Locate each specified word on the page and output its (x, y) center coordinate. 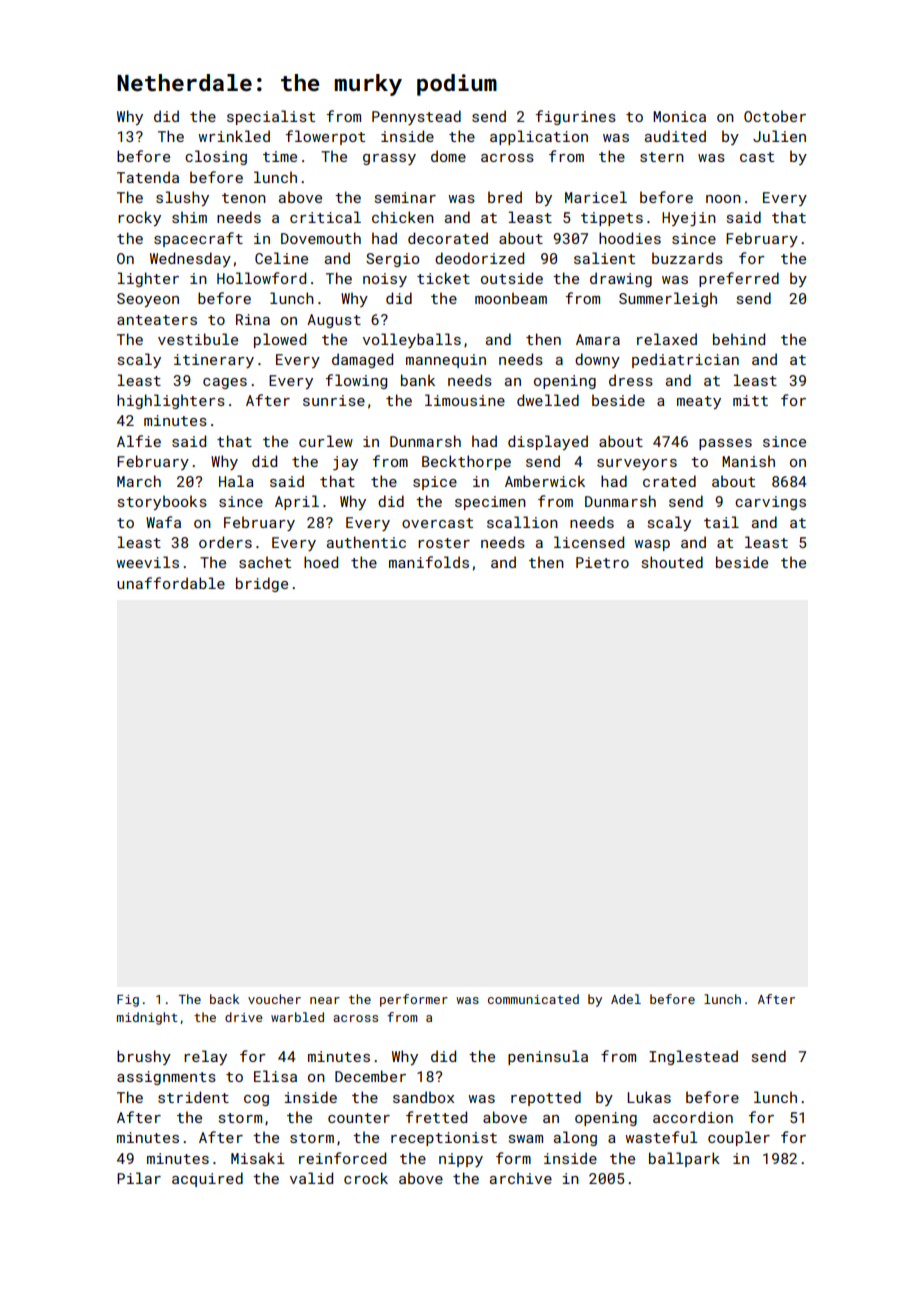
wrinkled (234, 136)
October (775, 116)
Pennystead (416, 117)
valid (311, 1178)
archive (521, 1178)
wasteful (661, 1137)
